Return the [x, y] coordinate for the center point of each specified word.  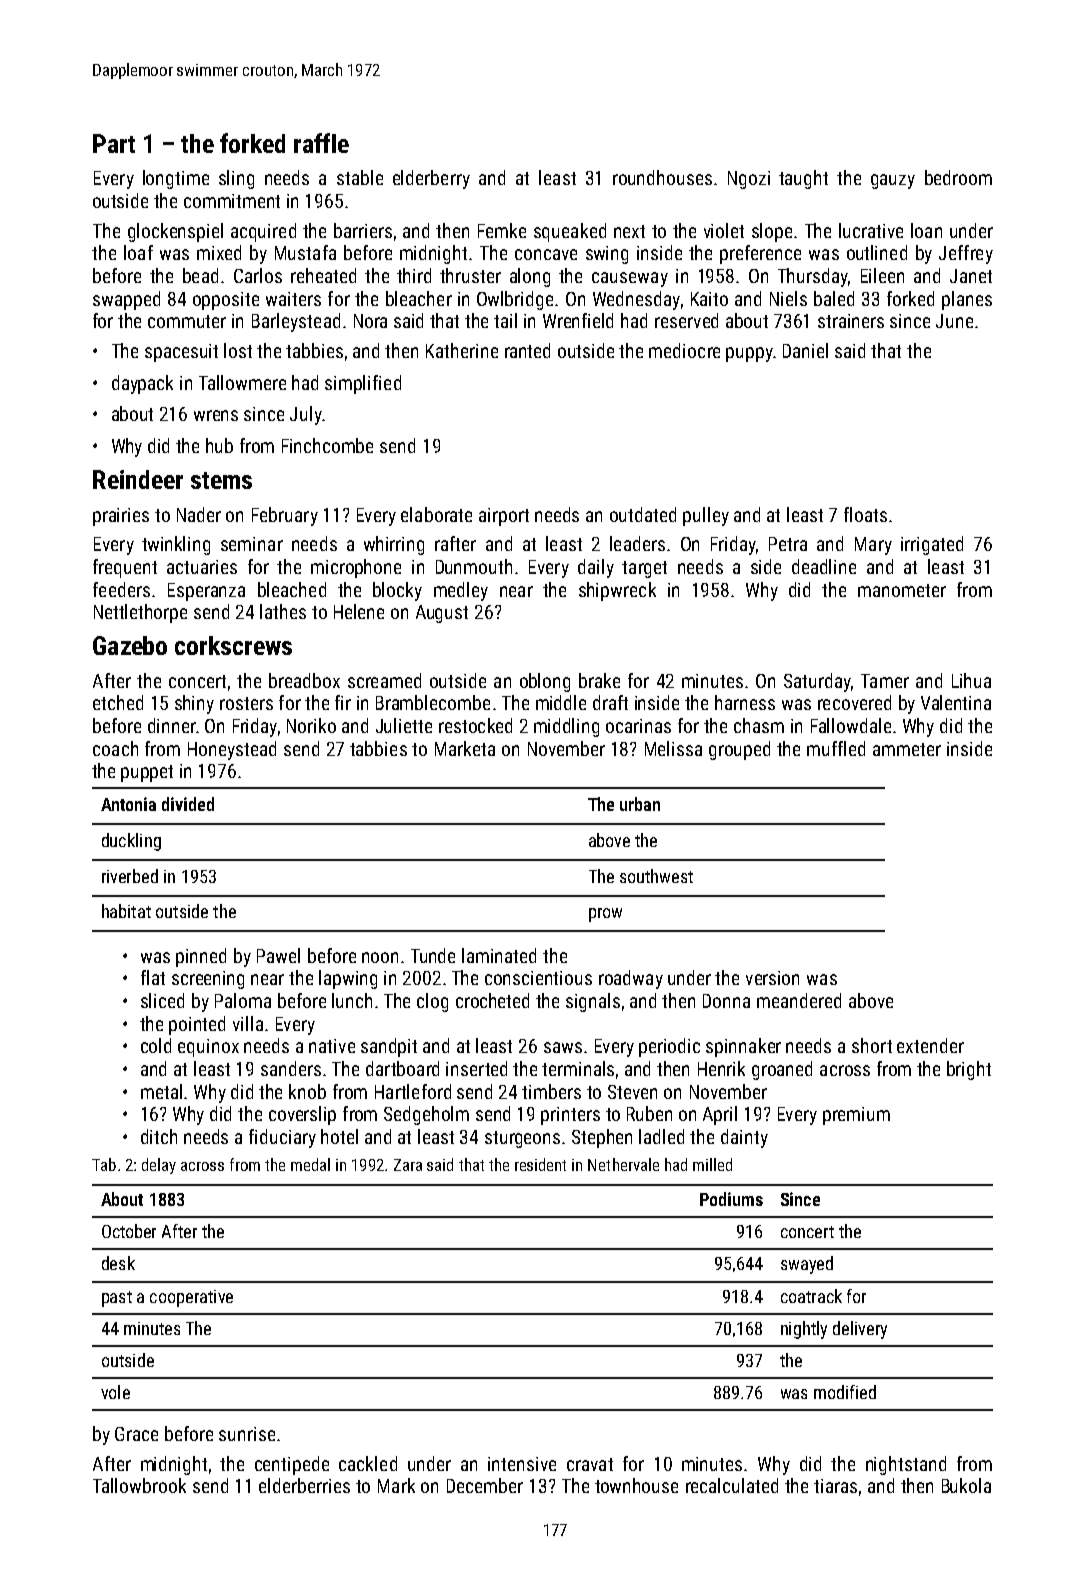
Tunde [433, 955]
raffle [321, 143]
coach [115, 748]
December [485, 1485]
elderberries [304, 1485]
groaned [782, 1070]
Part [114, 143]
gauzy [893, 181]
